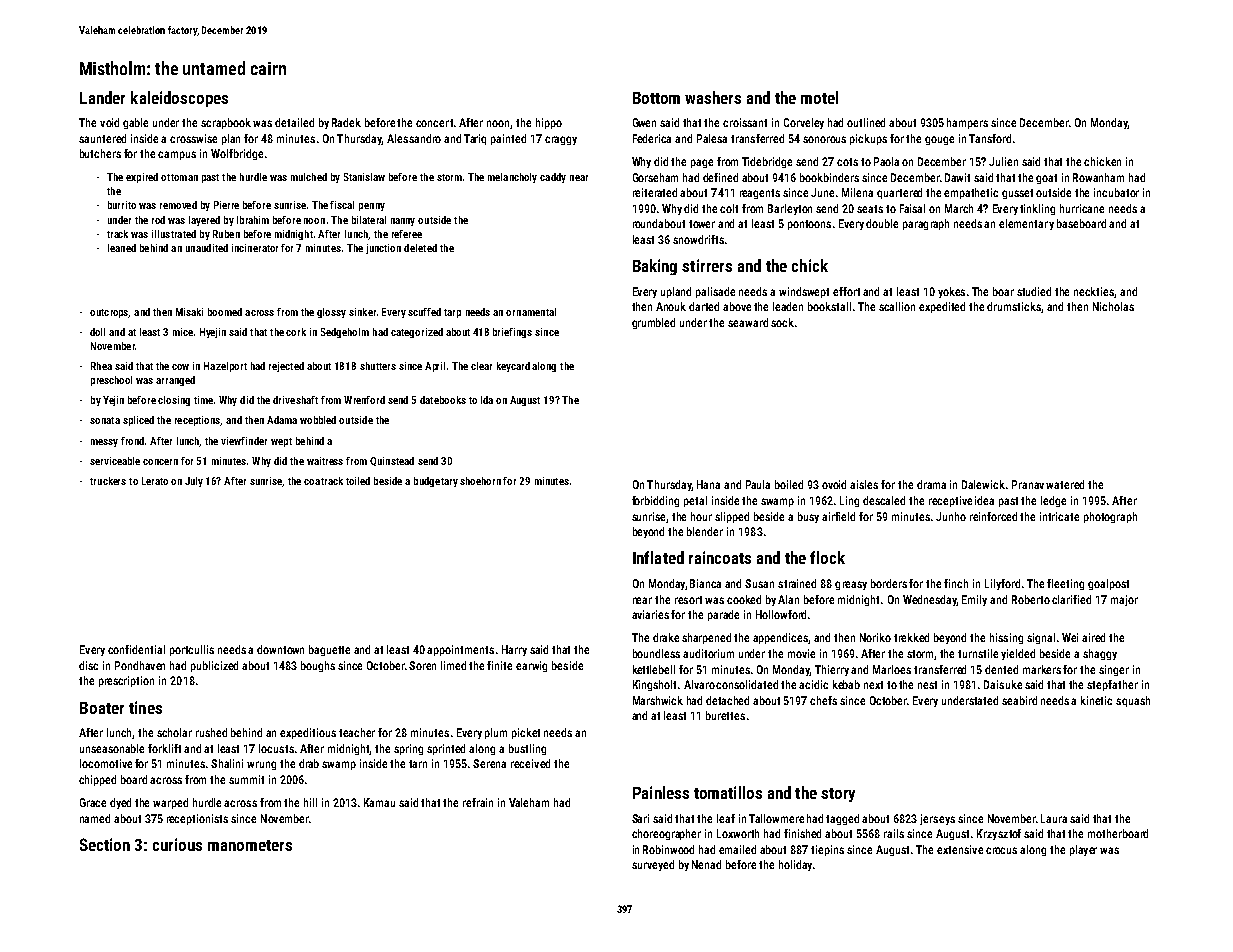  I want to click on Rhea, so click(101, 366).
